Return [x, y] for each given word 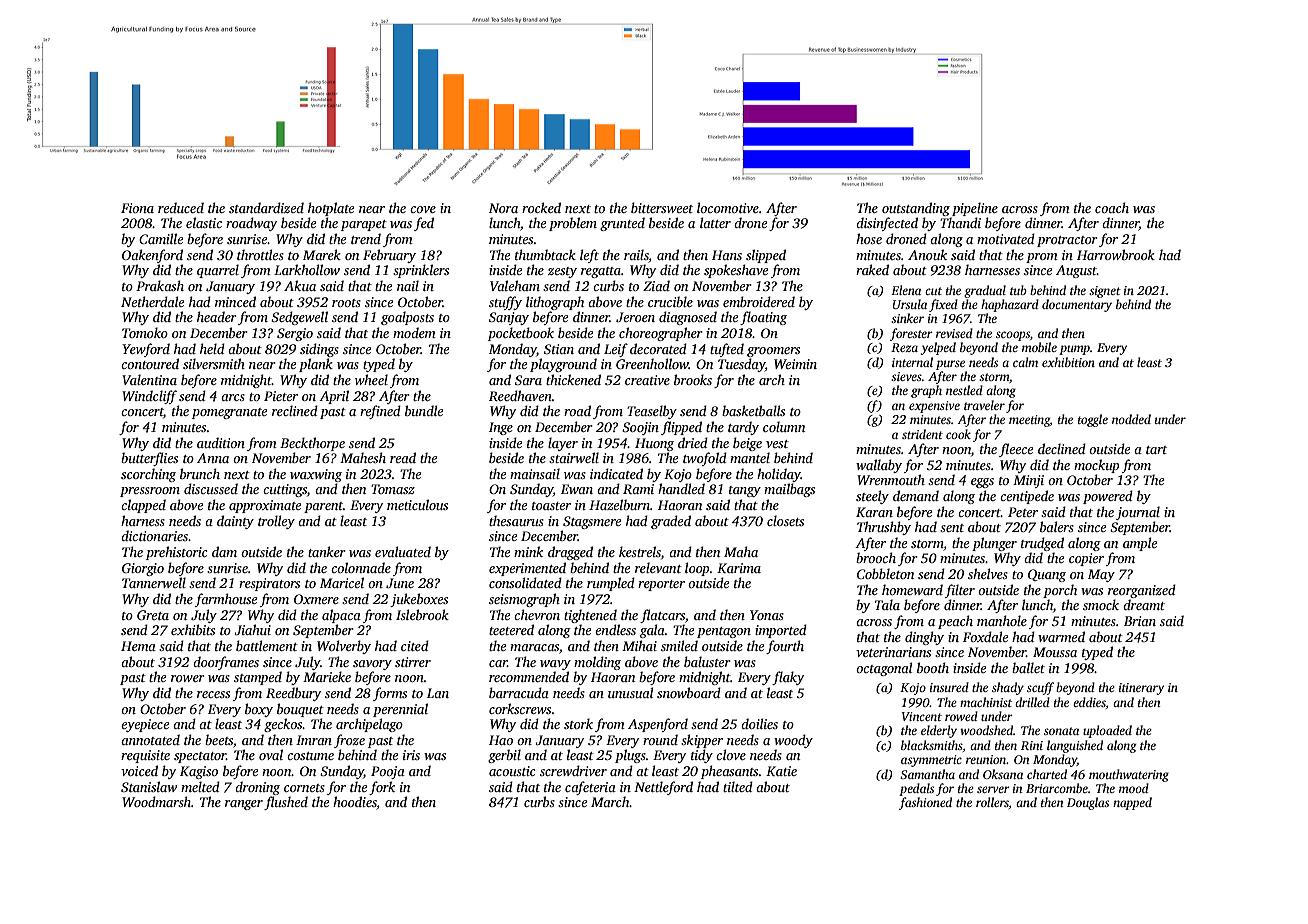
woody [793, 741]
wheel [371, 379]
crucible [670, 301]
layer [563, 444]
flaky [788, 678]
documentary [1077, 305]
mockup [1096, 466]
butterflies [149, 459]
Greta [153, 615]
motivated [1006, 238]
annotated [150, 739]
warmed [1061, 636]
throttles [260, 254]
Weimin [795, 364]
